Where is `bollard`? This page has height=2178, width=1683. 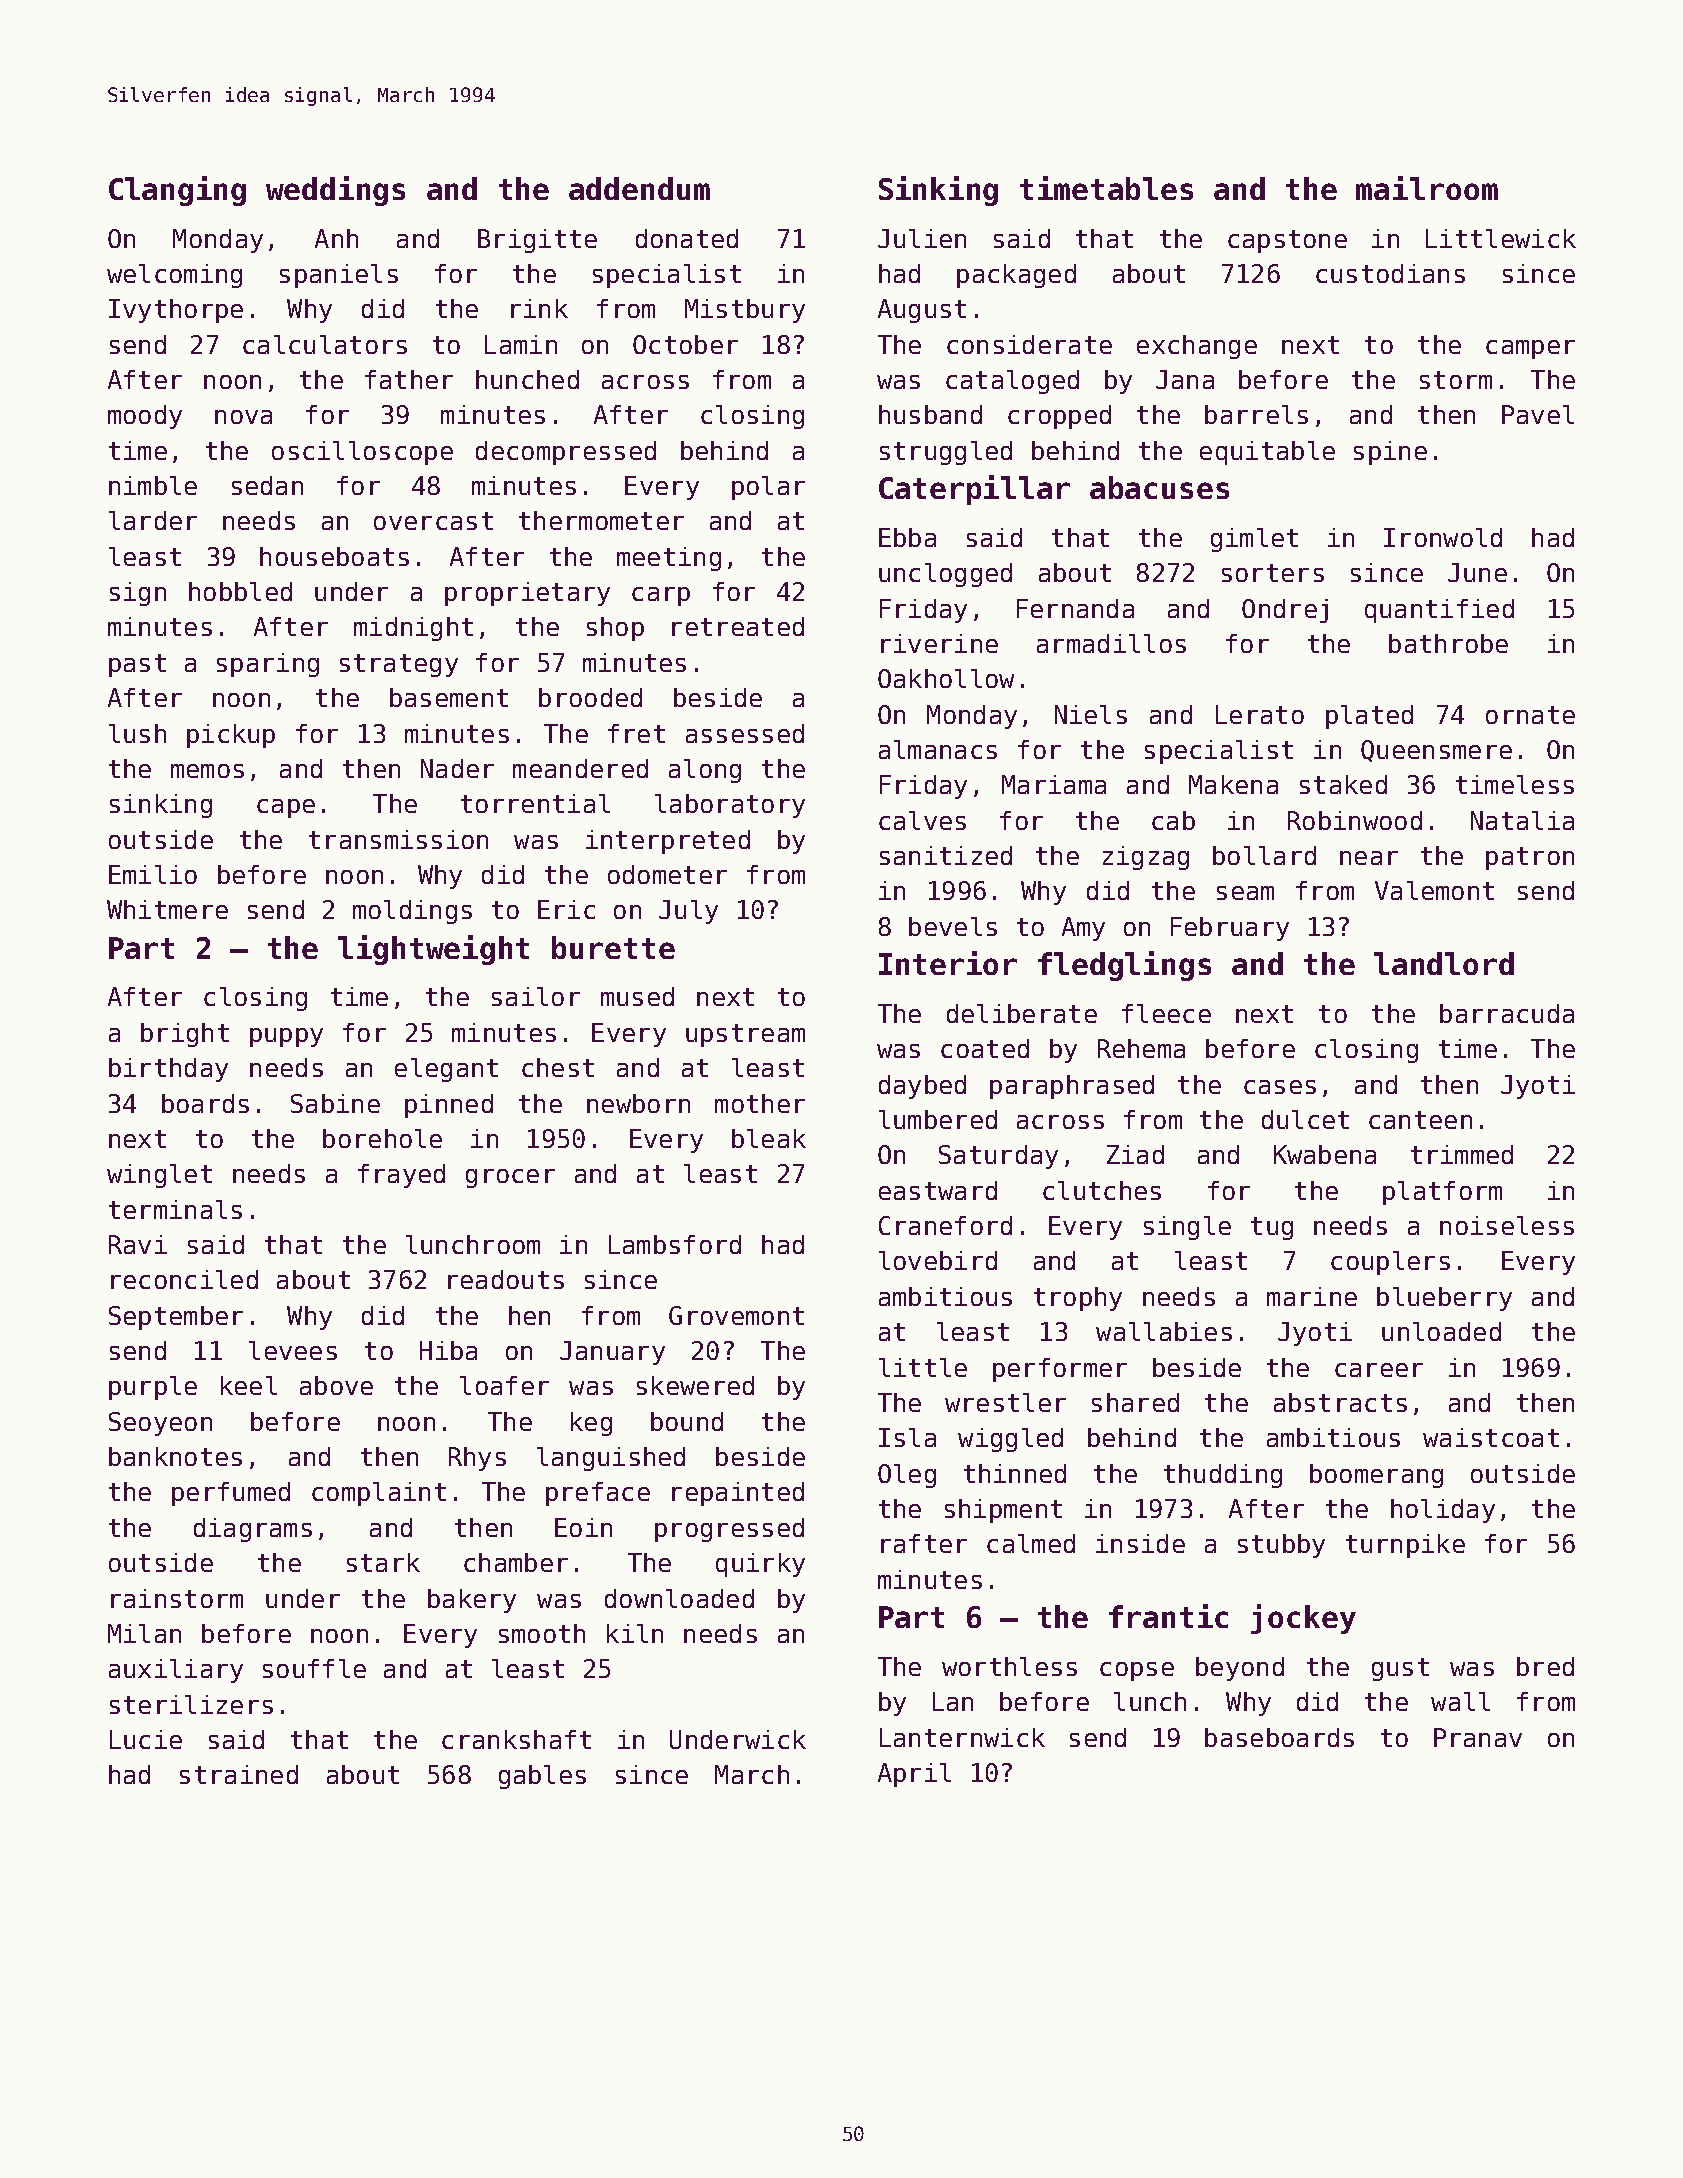
bollard is located at coordinates (1264, 855).
